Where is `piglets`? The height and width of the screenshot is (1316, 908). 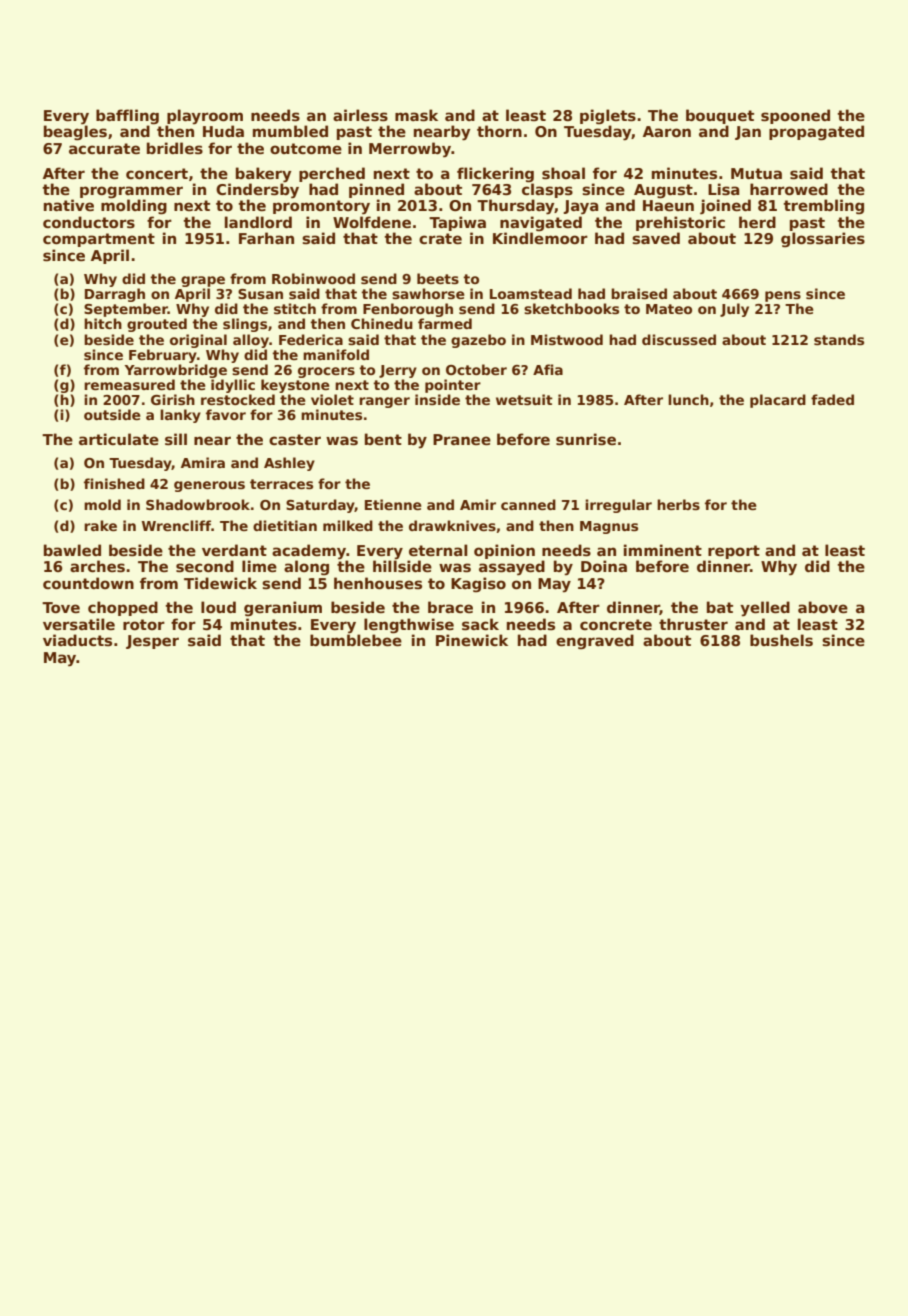
piglets is located at coordinates (608, 116).
